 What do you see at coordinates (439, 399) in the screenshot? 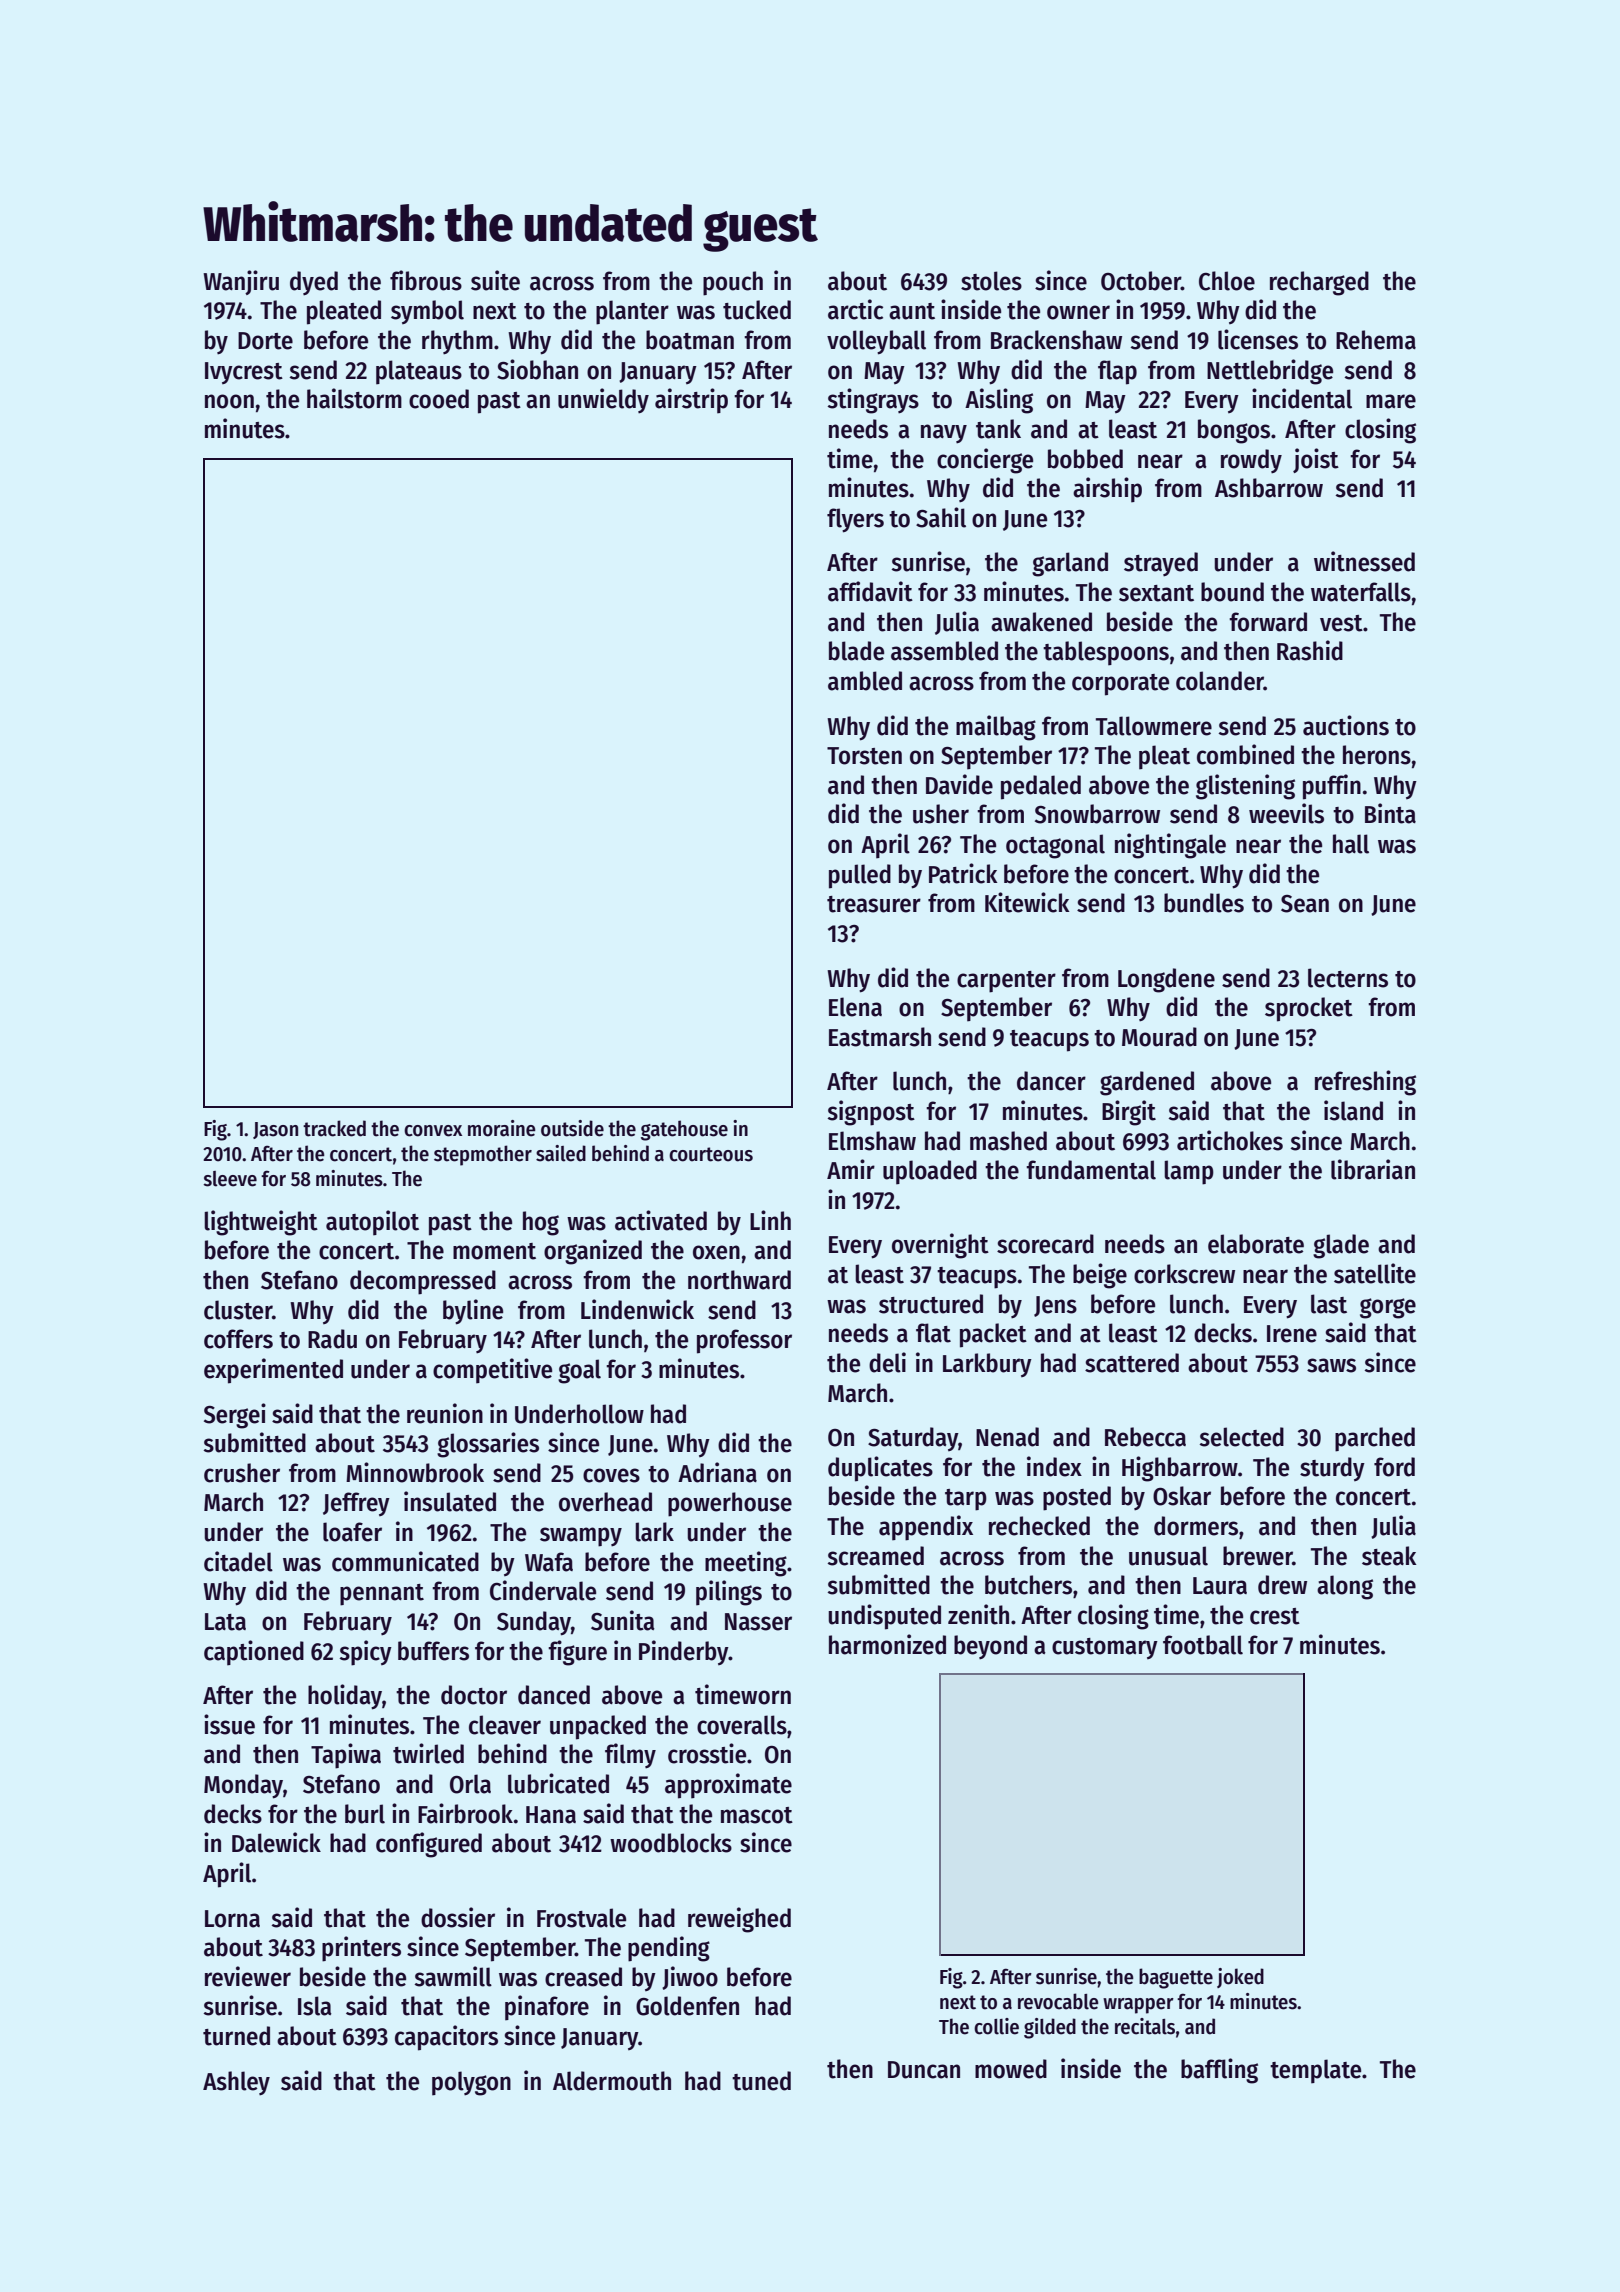
I see `cooed` at bounding box center [439, 399].
